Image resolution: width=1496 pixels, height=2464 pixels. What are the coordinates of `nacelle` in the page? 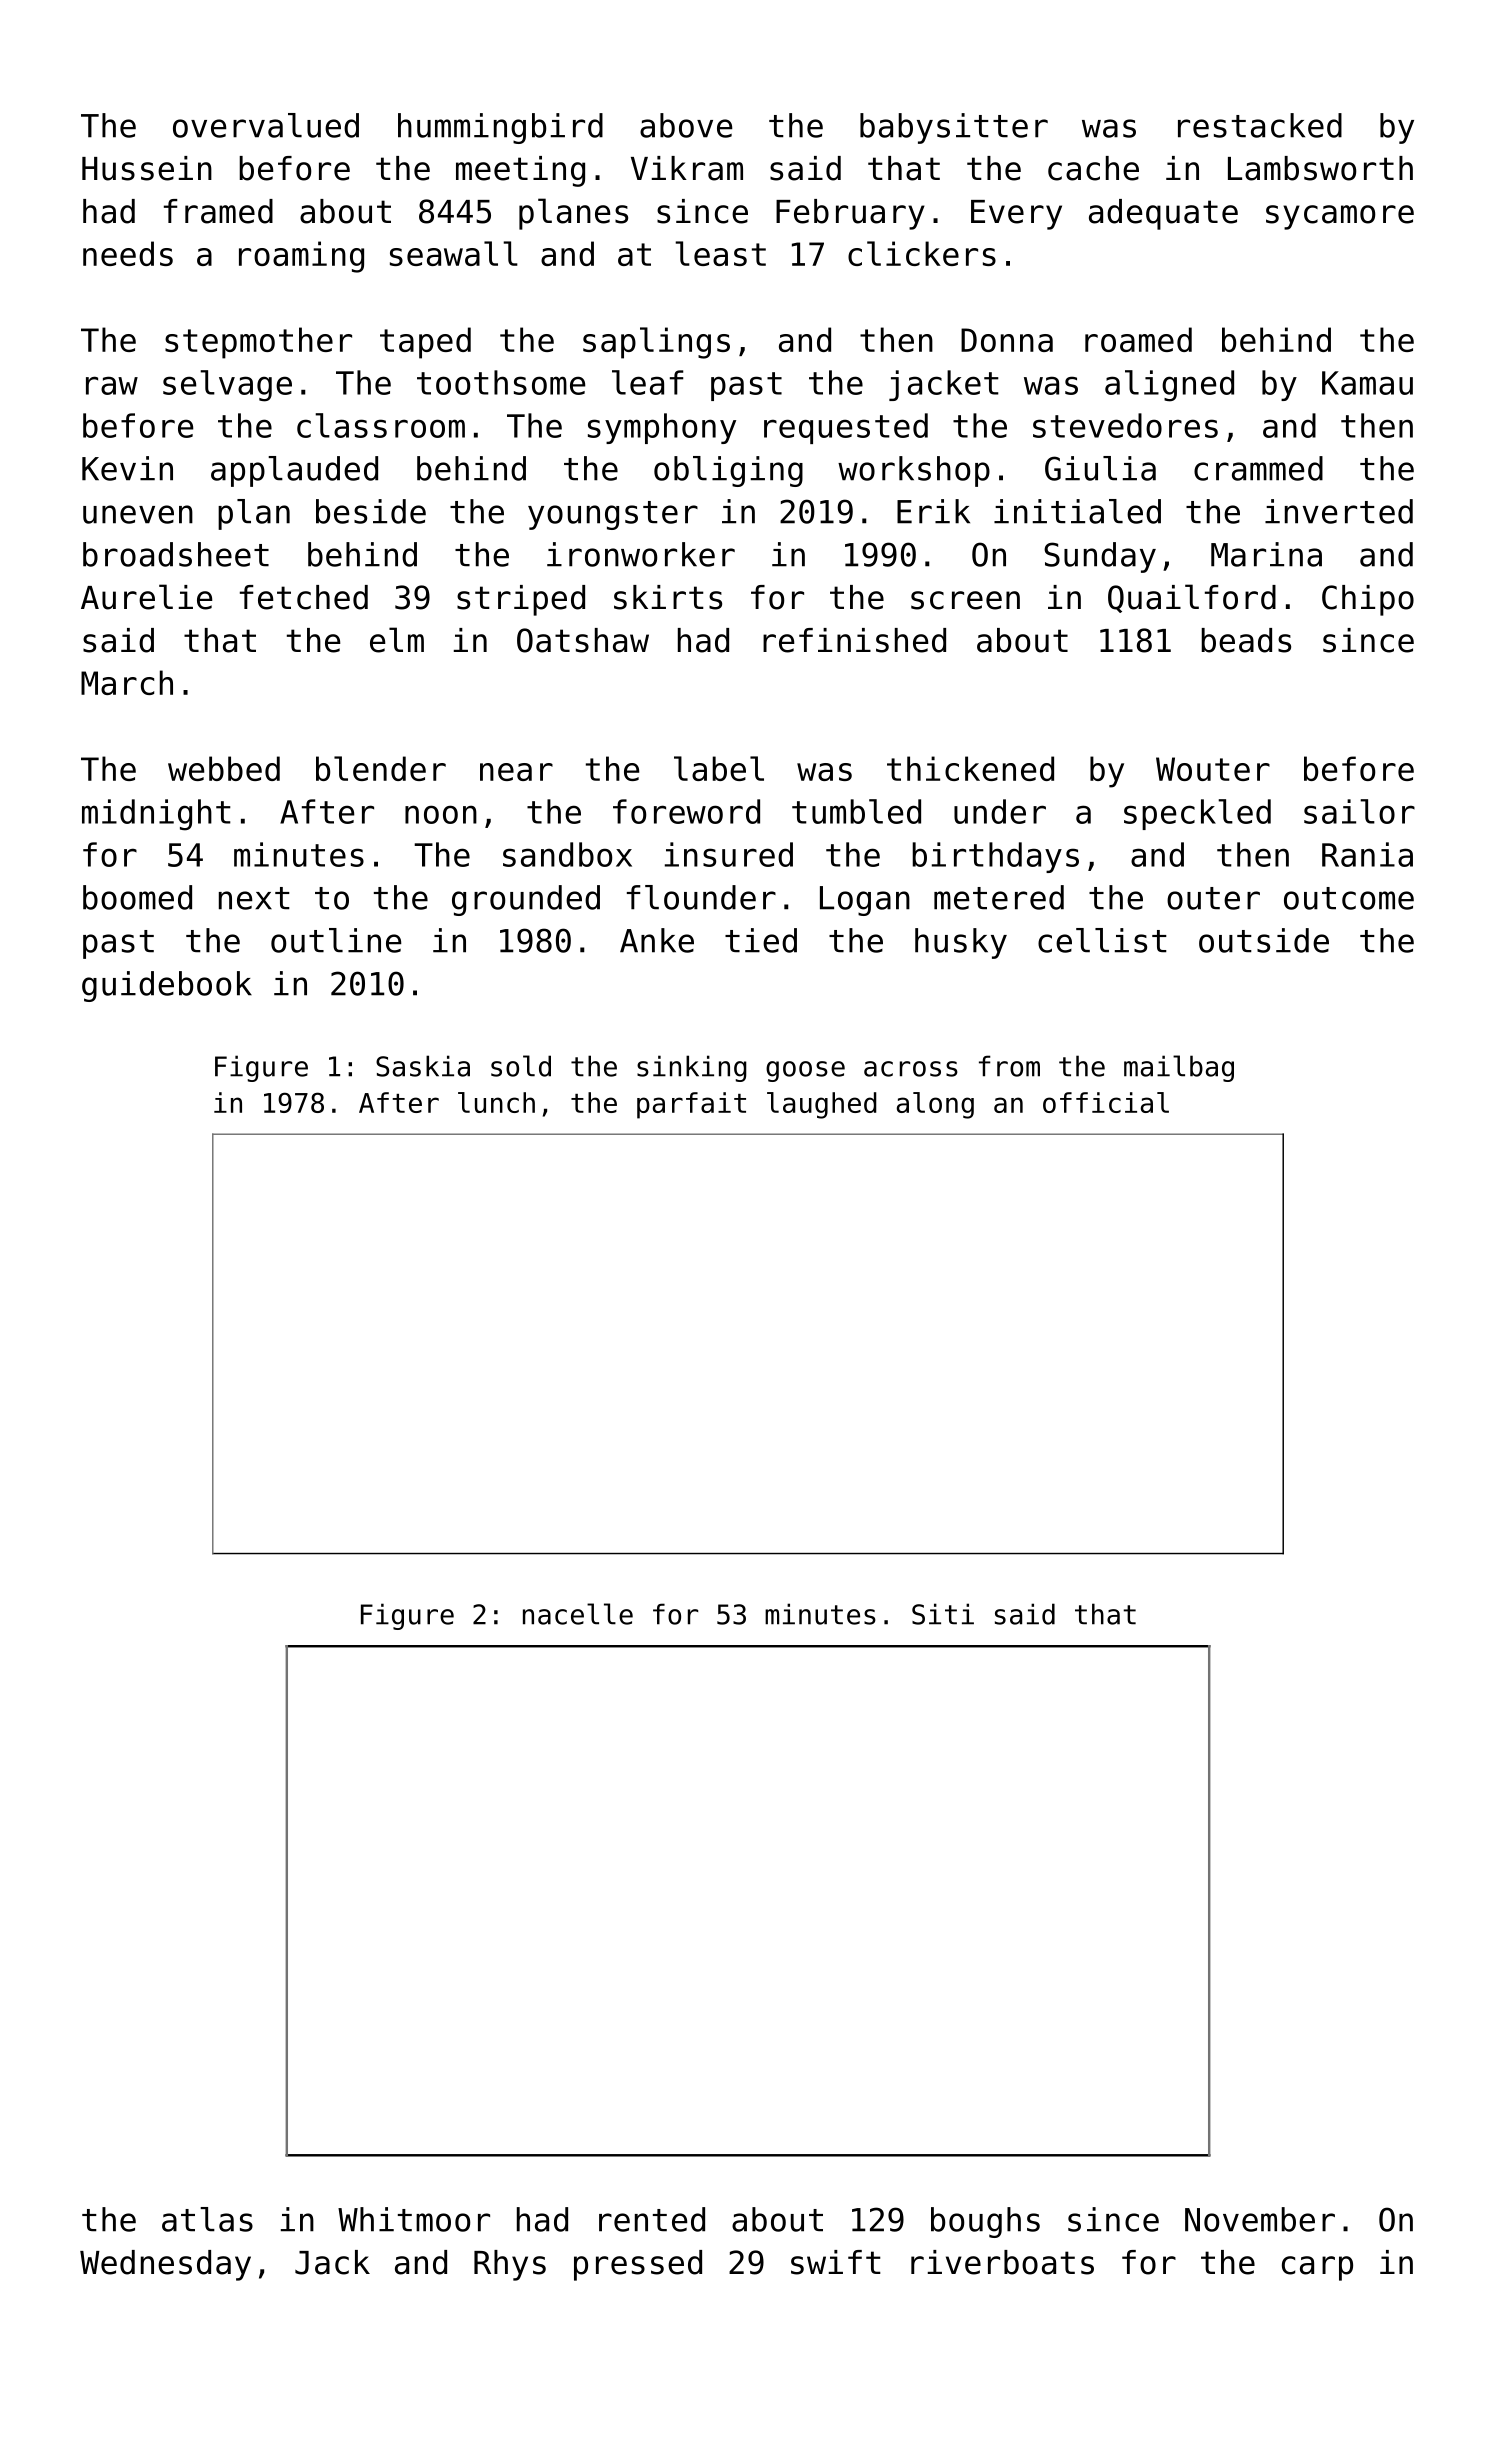 It's located at (578, 1614).
